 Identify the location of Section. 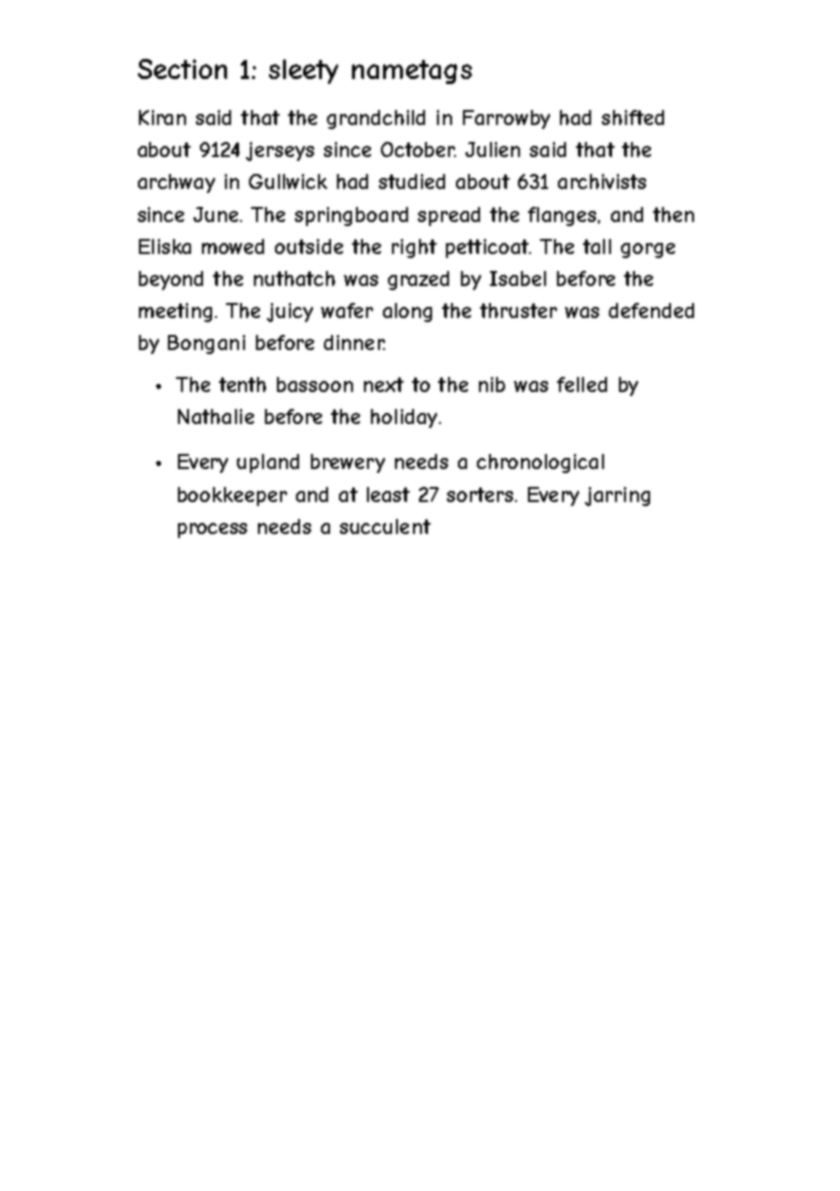
(182, 69).
